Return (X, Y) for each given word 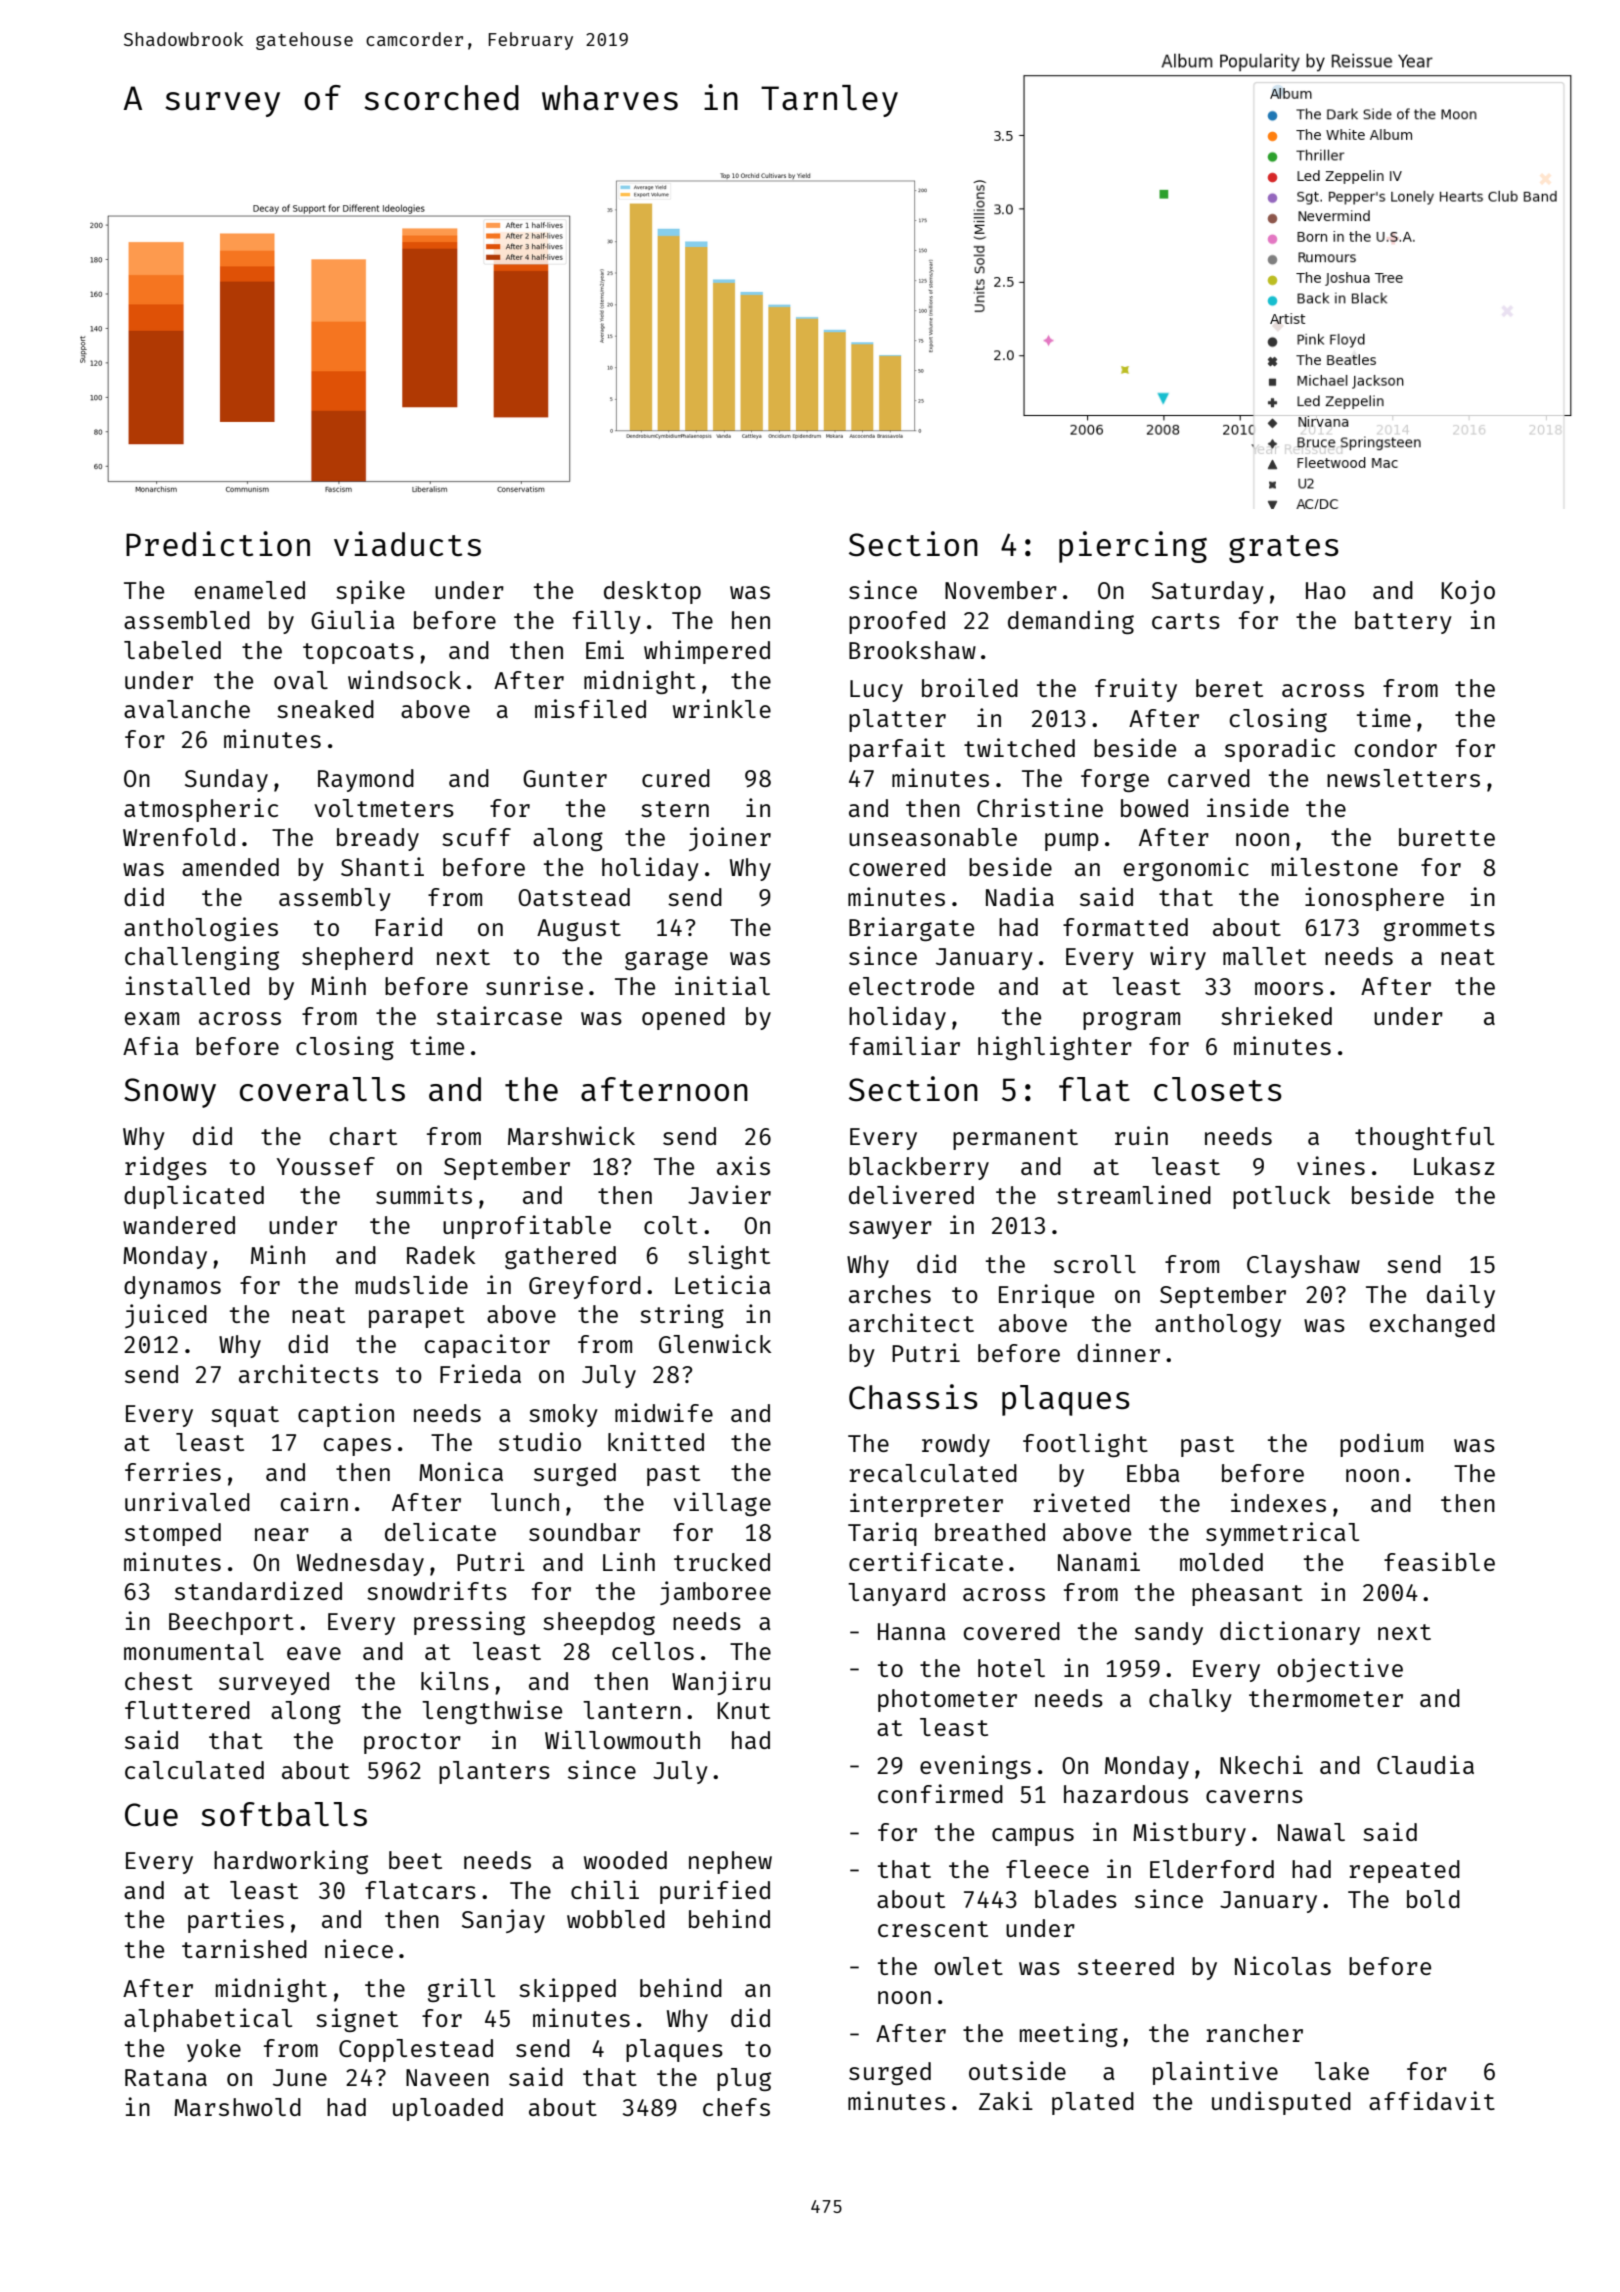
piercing (1133, 547)
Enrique (1046, 1296)
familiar (904, 1045)
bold (1433, 1899)
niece (359, 1948)
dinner (1118, 1352)
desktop (652, 592)
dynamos (172, 1287)
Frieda (480, 1373)
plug (744, 2079)
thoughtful (1424, 1138)
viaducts (407, 544)
